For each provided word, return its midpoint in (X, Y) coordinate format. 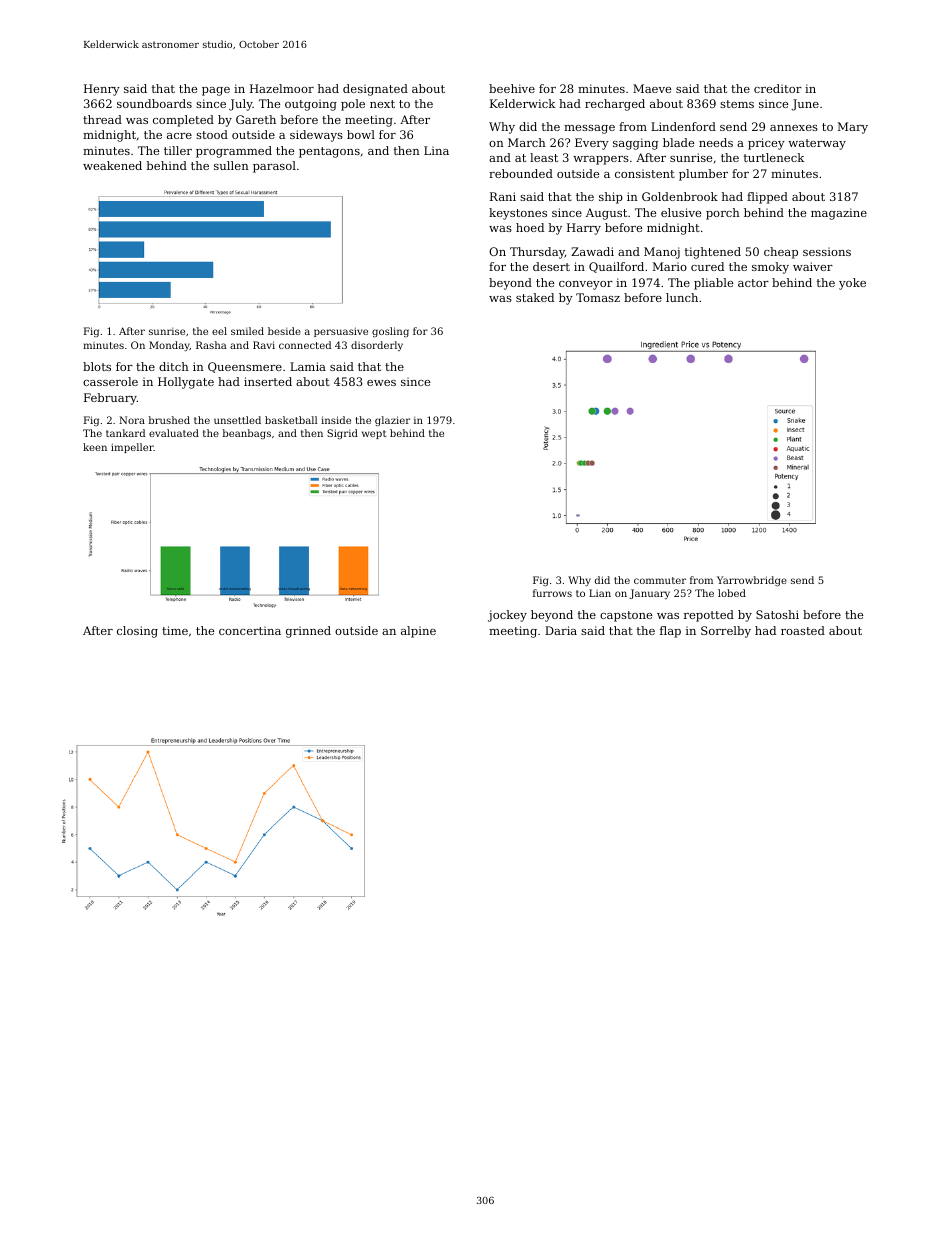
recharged (615, 105)
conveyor (586, 285)
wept (374, 434)
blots (97, 366)
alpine (418, 632)
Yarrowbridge (752, 581)
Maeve (652, 88)
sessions (827, 251)
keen (95, 447)
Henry (102, 90)
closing (137, 632)
